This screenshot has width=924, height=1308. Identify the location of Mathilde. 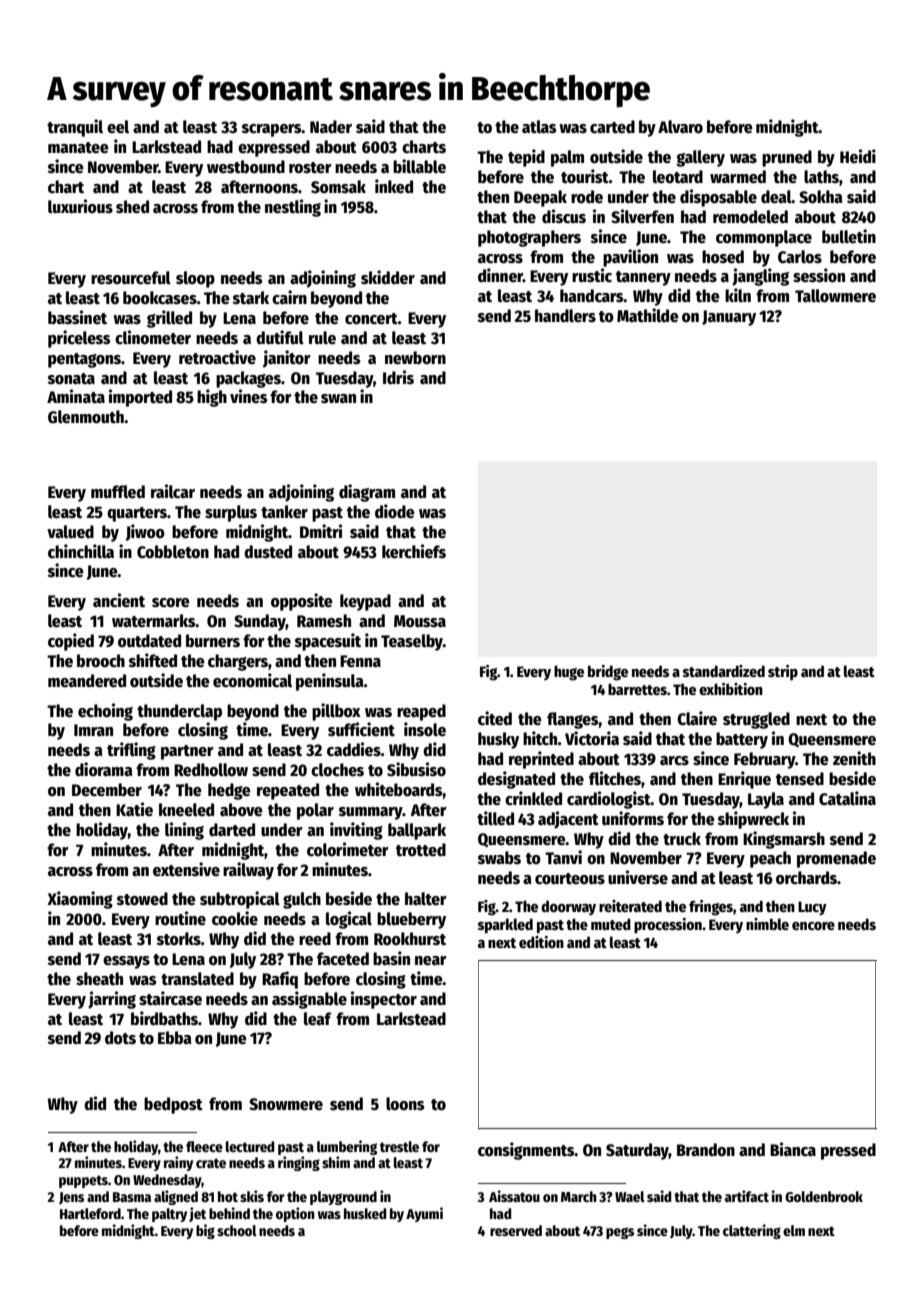
(648, 315).
